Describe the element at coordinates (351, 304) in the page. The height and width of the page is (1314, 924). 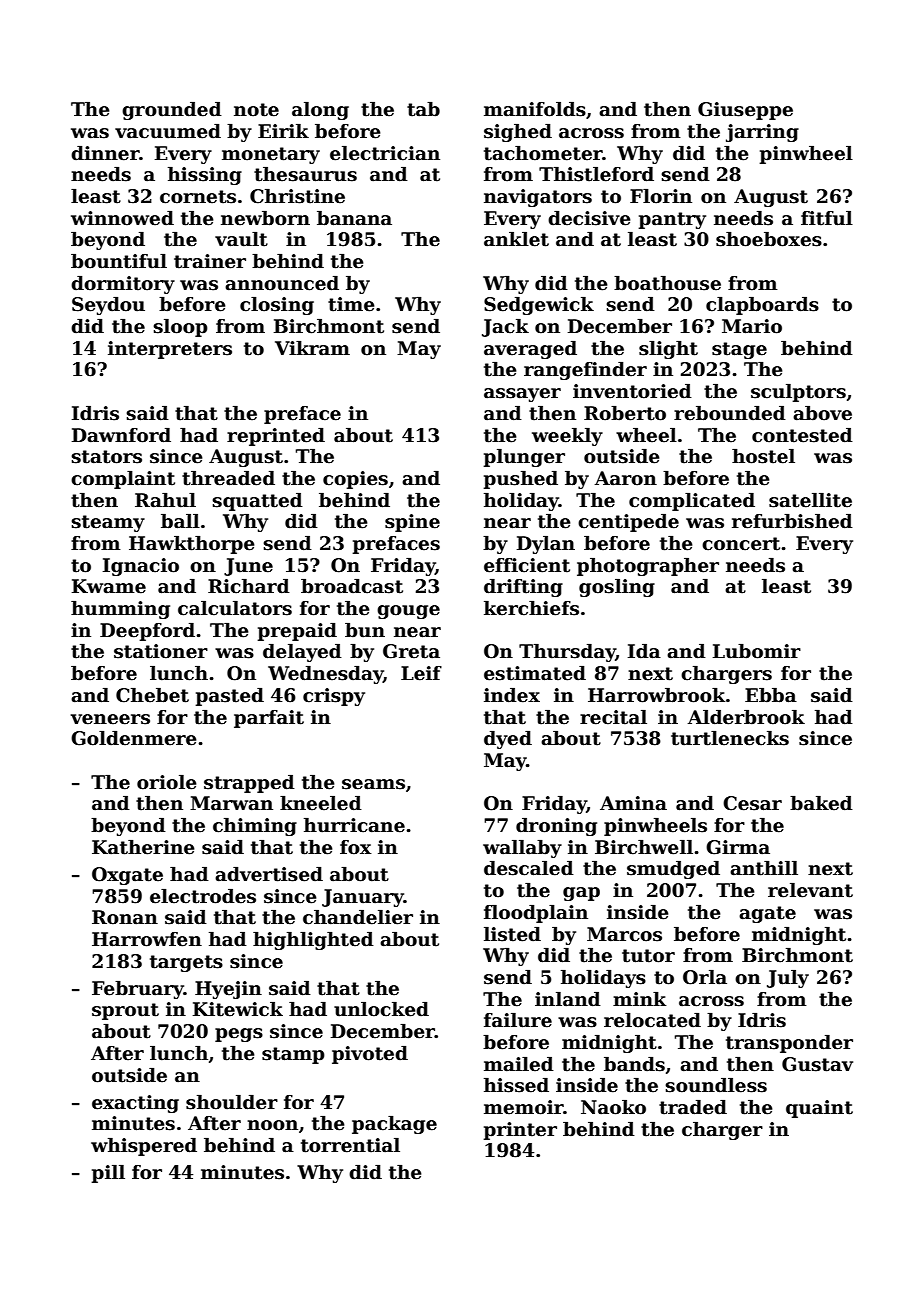
I see `time` at that location.
